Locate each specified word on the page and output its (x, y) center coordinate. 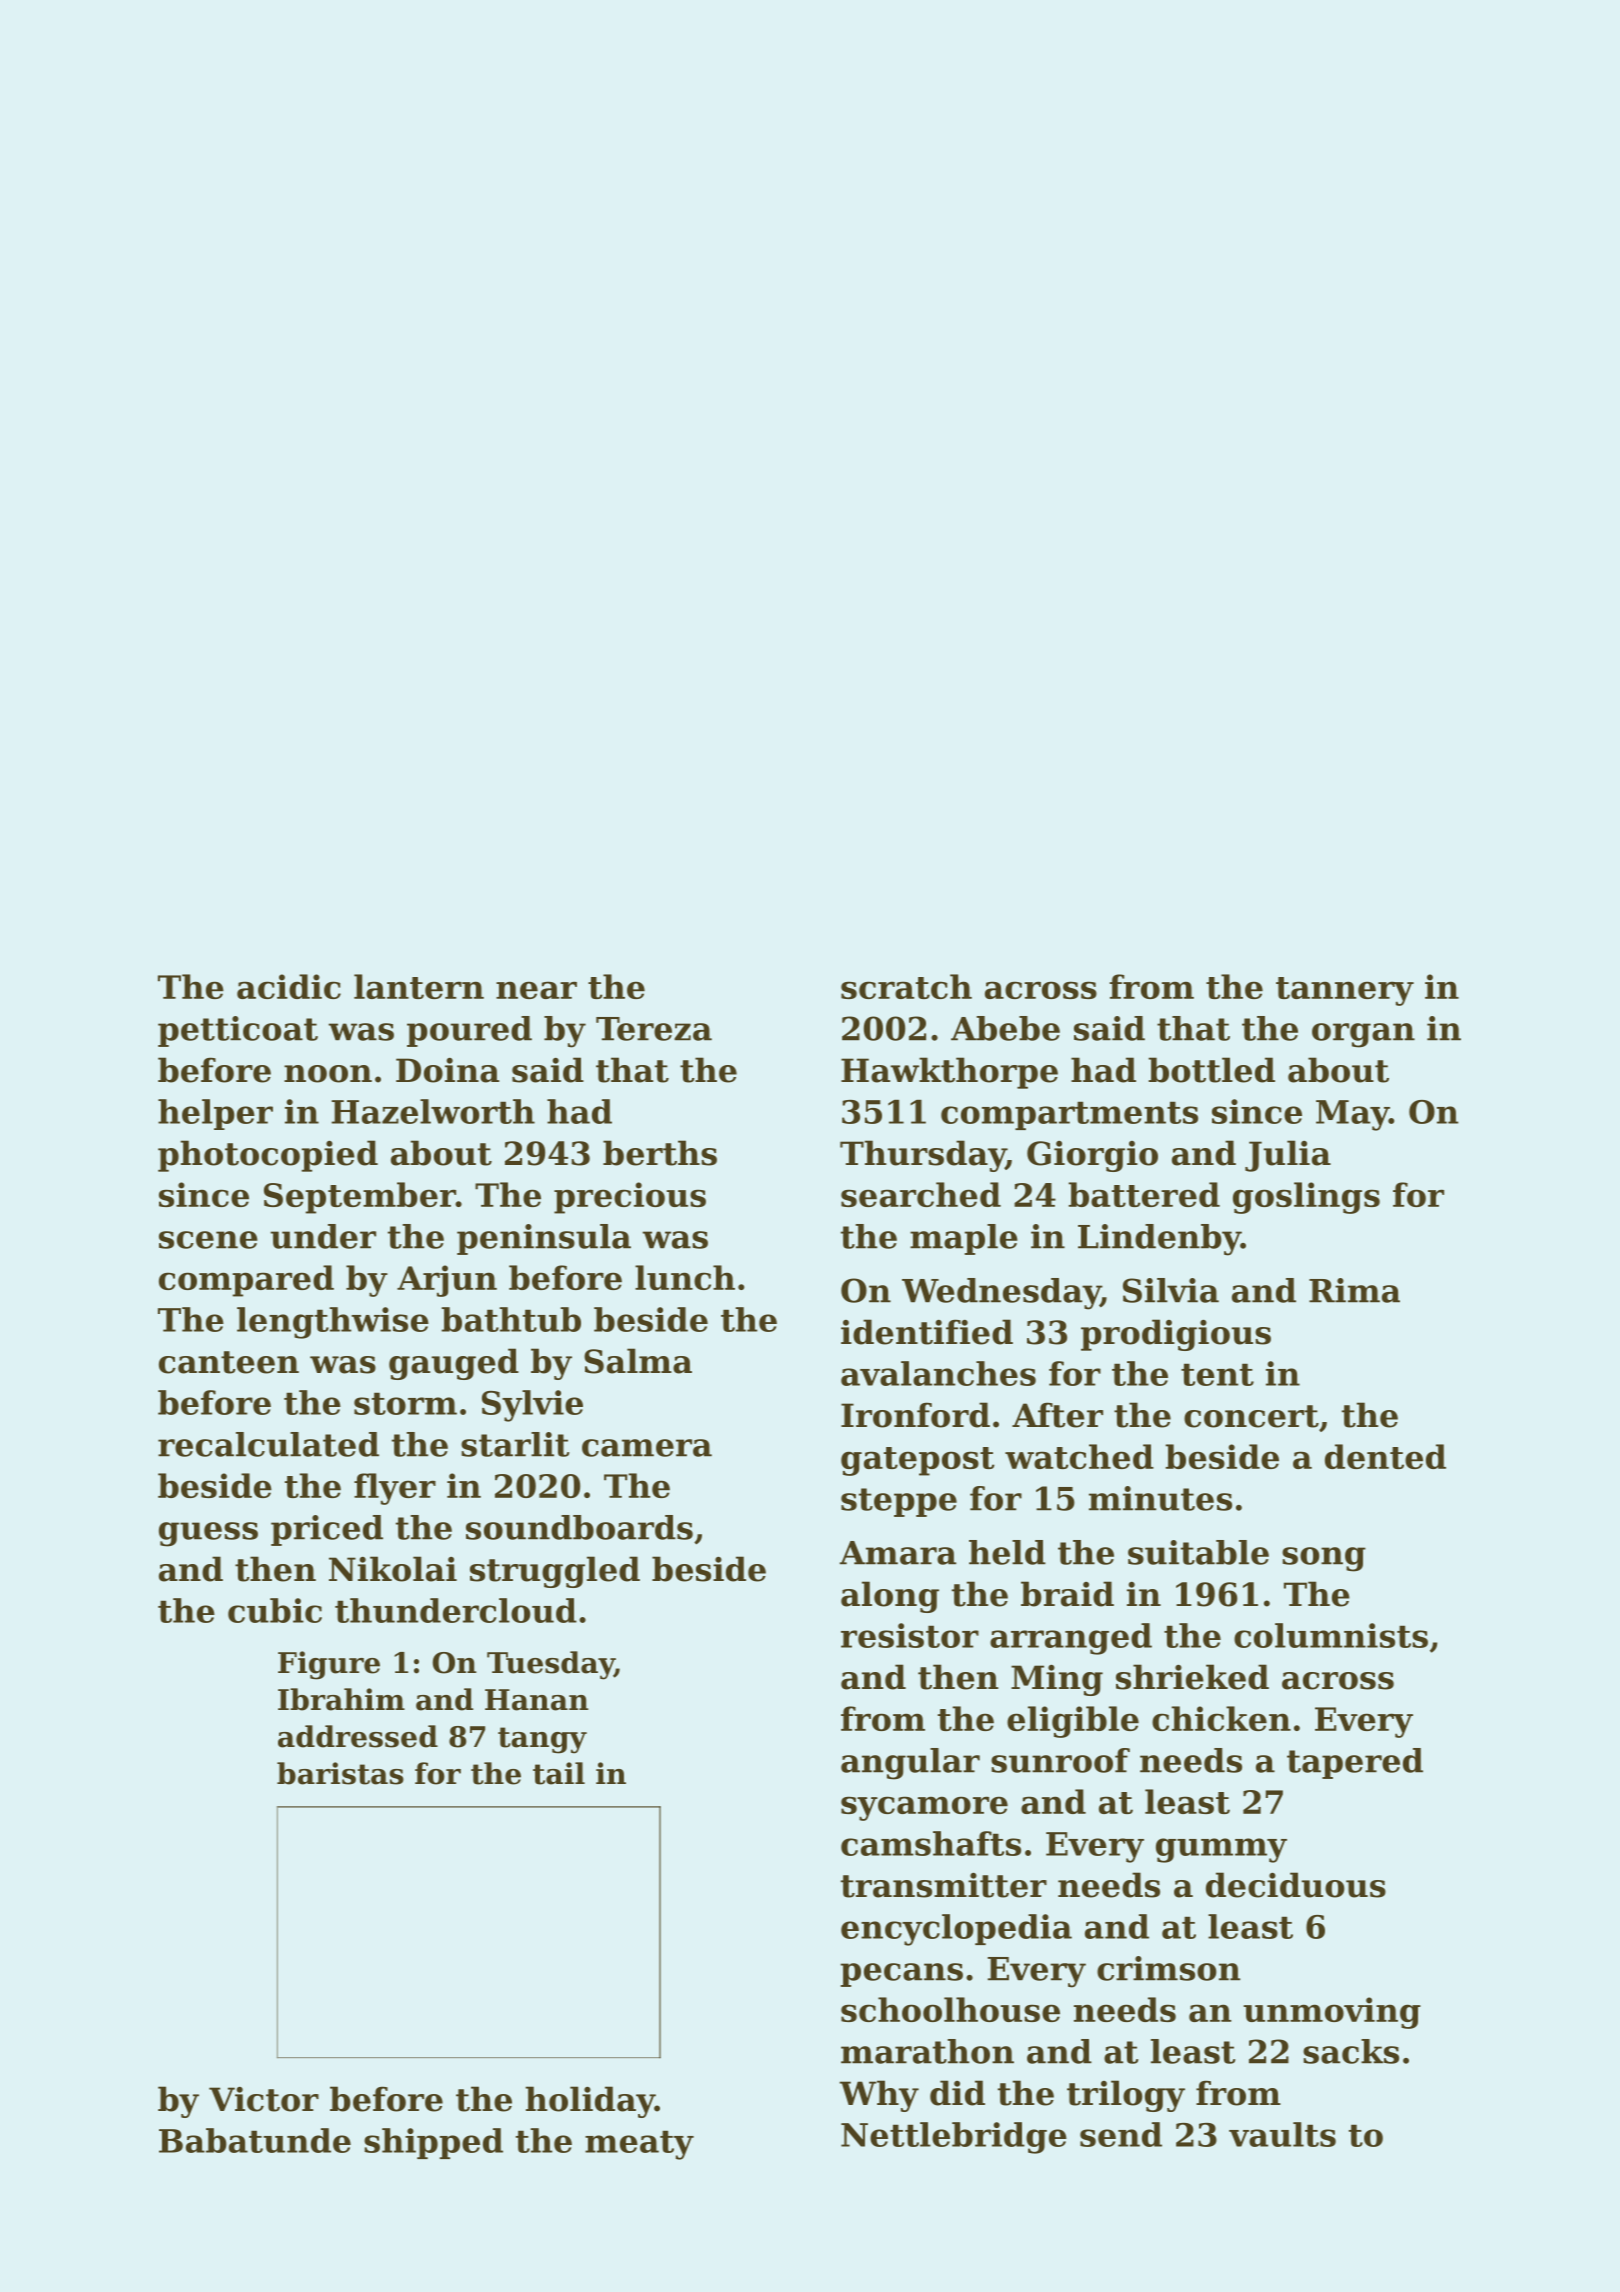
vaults (1282, 2134)
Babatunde (255, 2140)
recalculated (268, 1444)
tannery (1345, 991)
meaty (639, 2145)
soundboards (579, 1527)
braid (1067, 1594)
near (536, 990)
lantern (419, 986)
